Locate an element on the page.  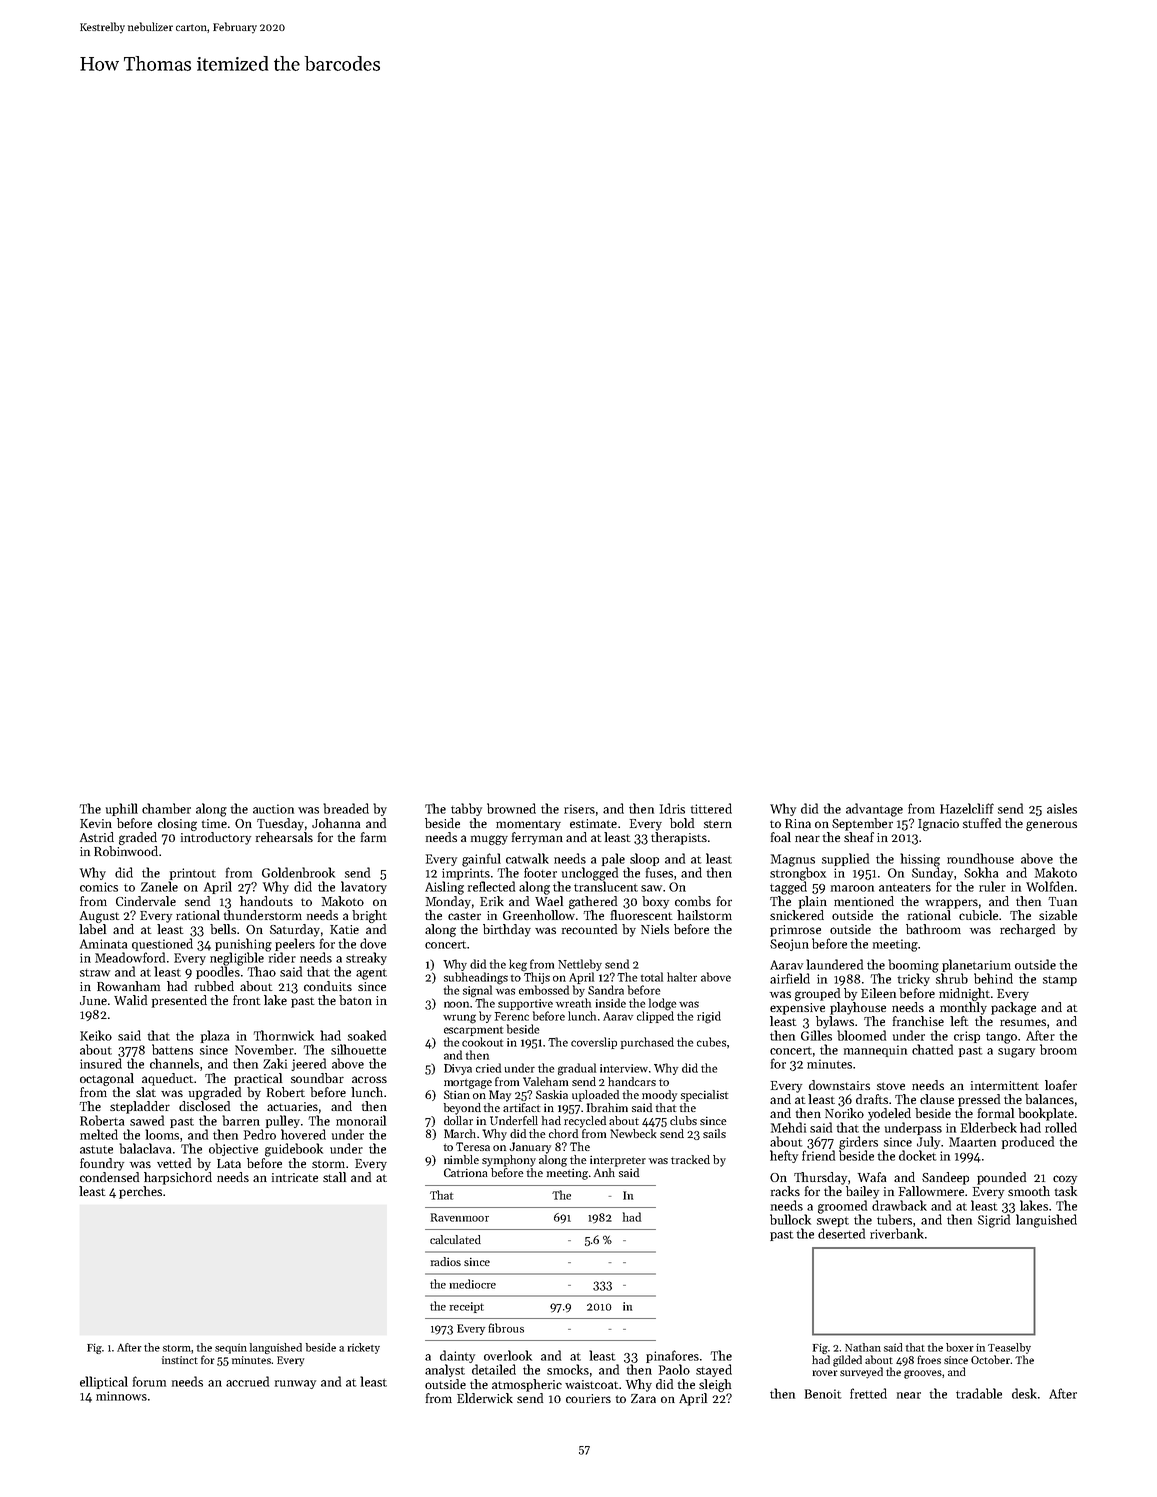
sugary is located at coordinates (1016, 1053).
